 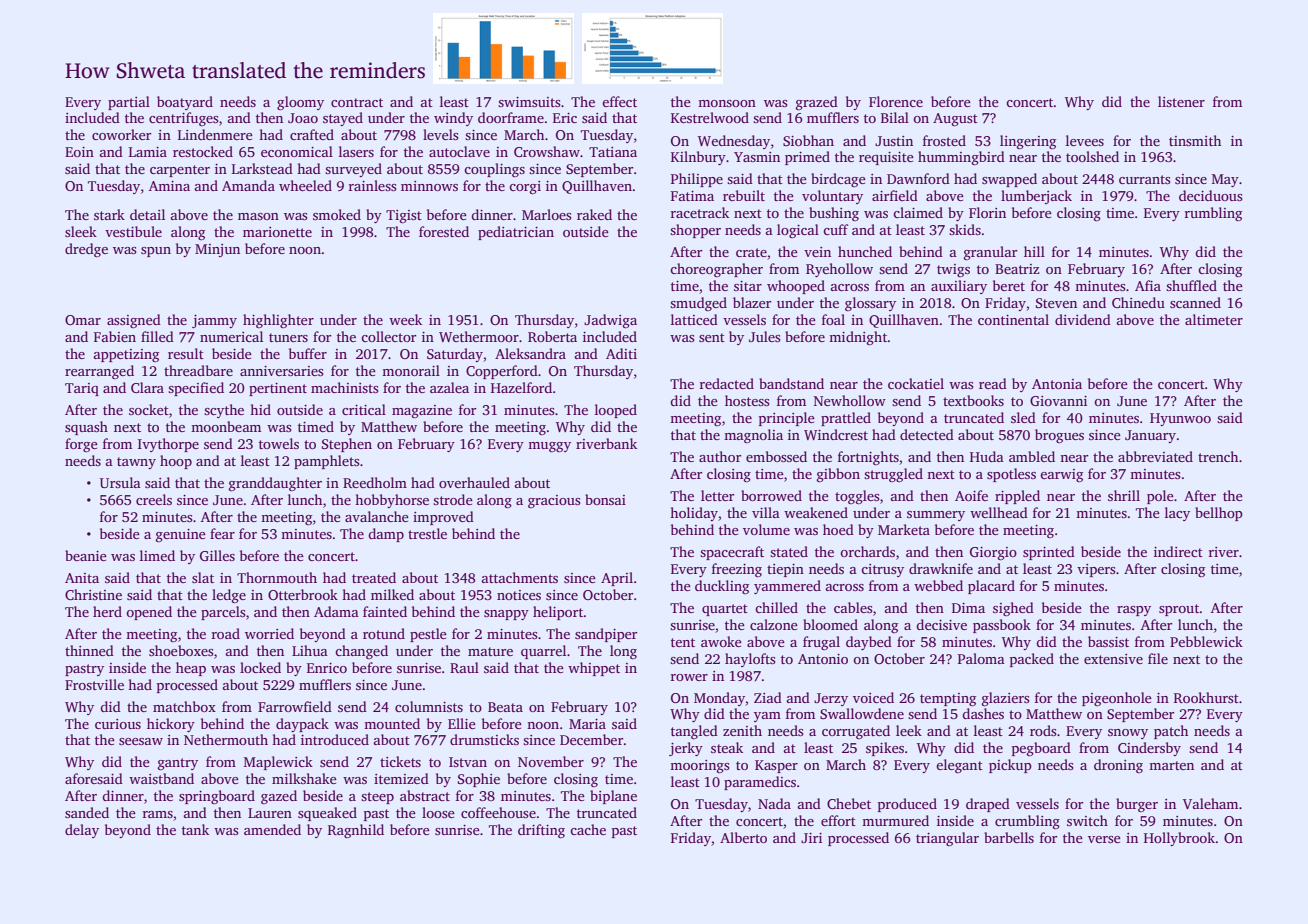 I want to click on pediatrician, so click(x=516, y=233).
